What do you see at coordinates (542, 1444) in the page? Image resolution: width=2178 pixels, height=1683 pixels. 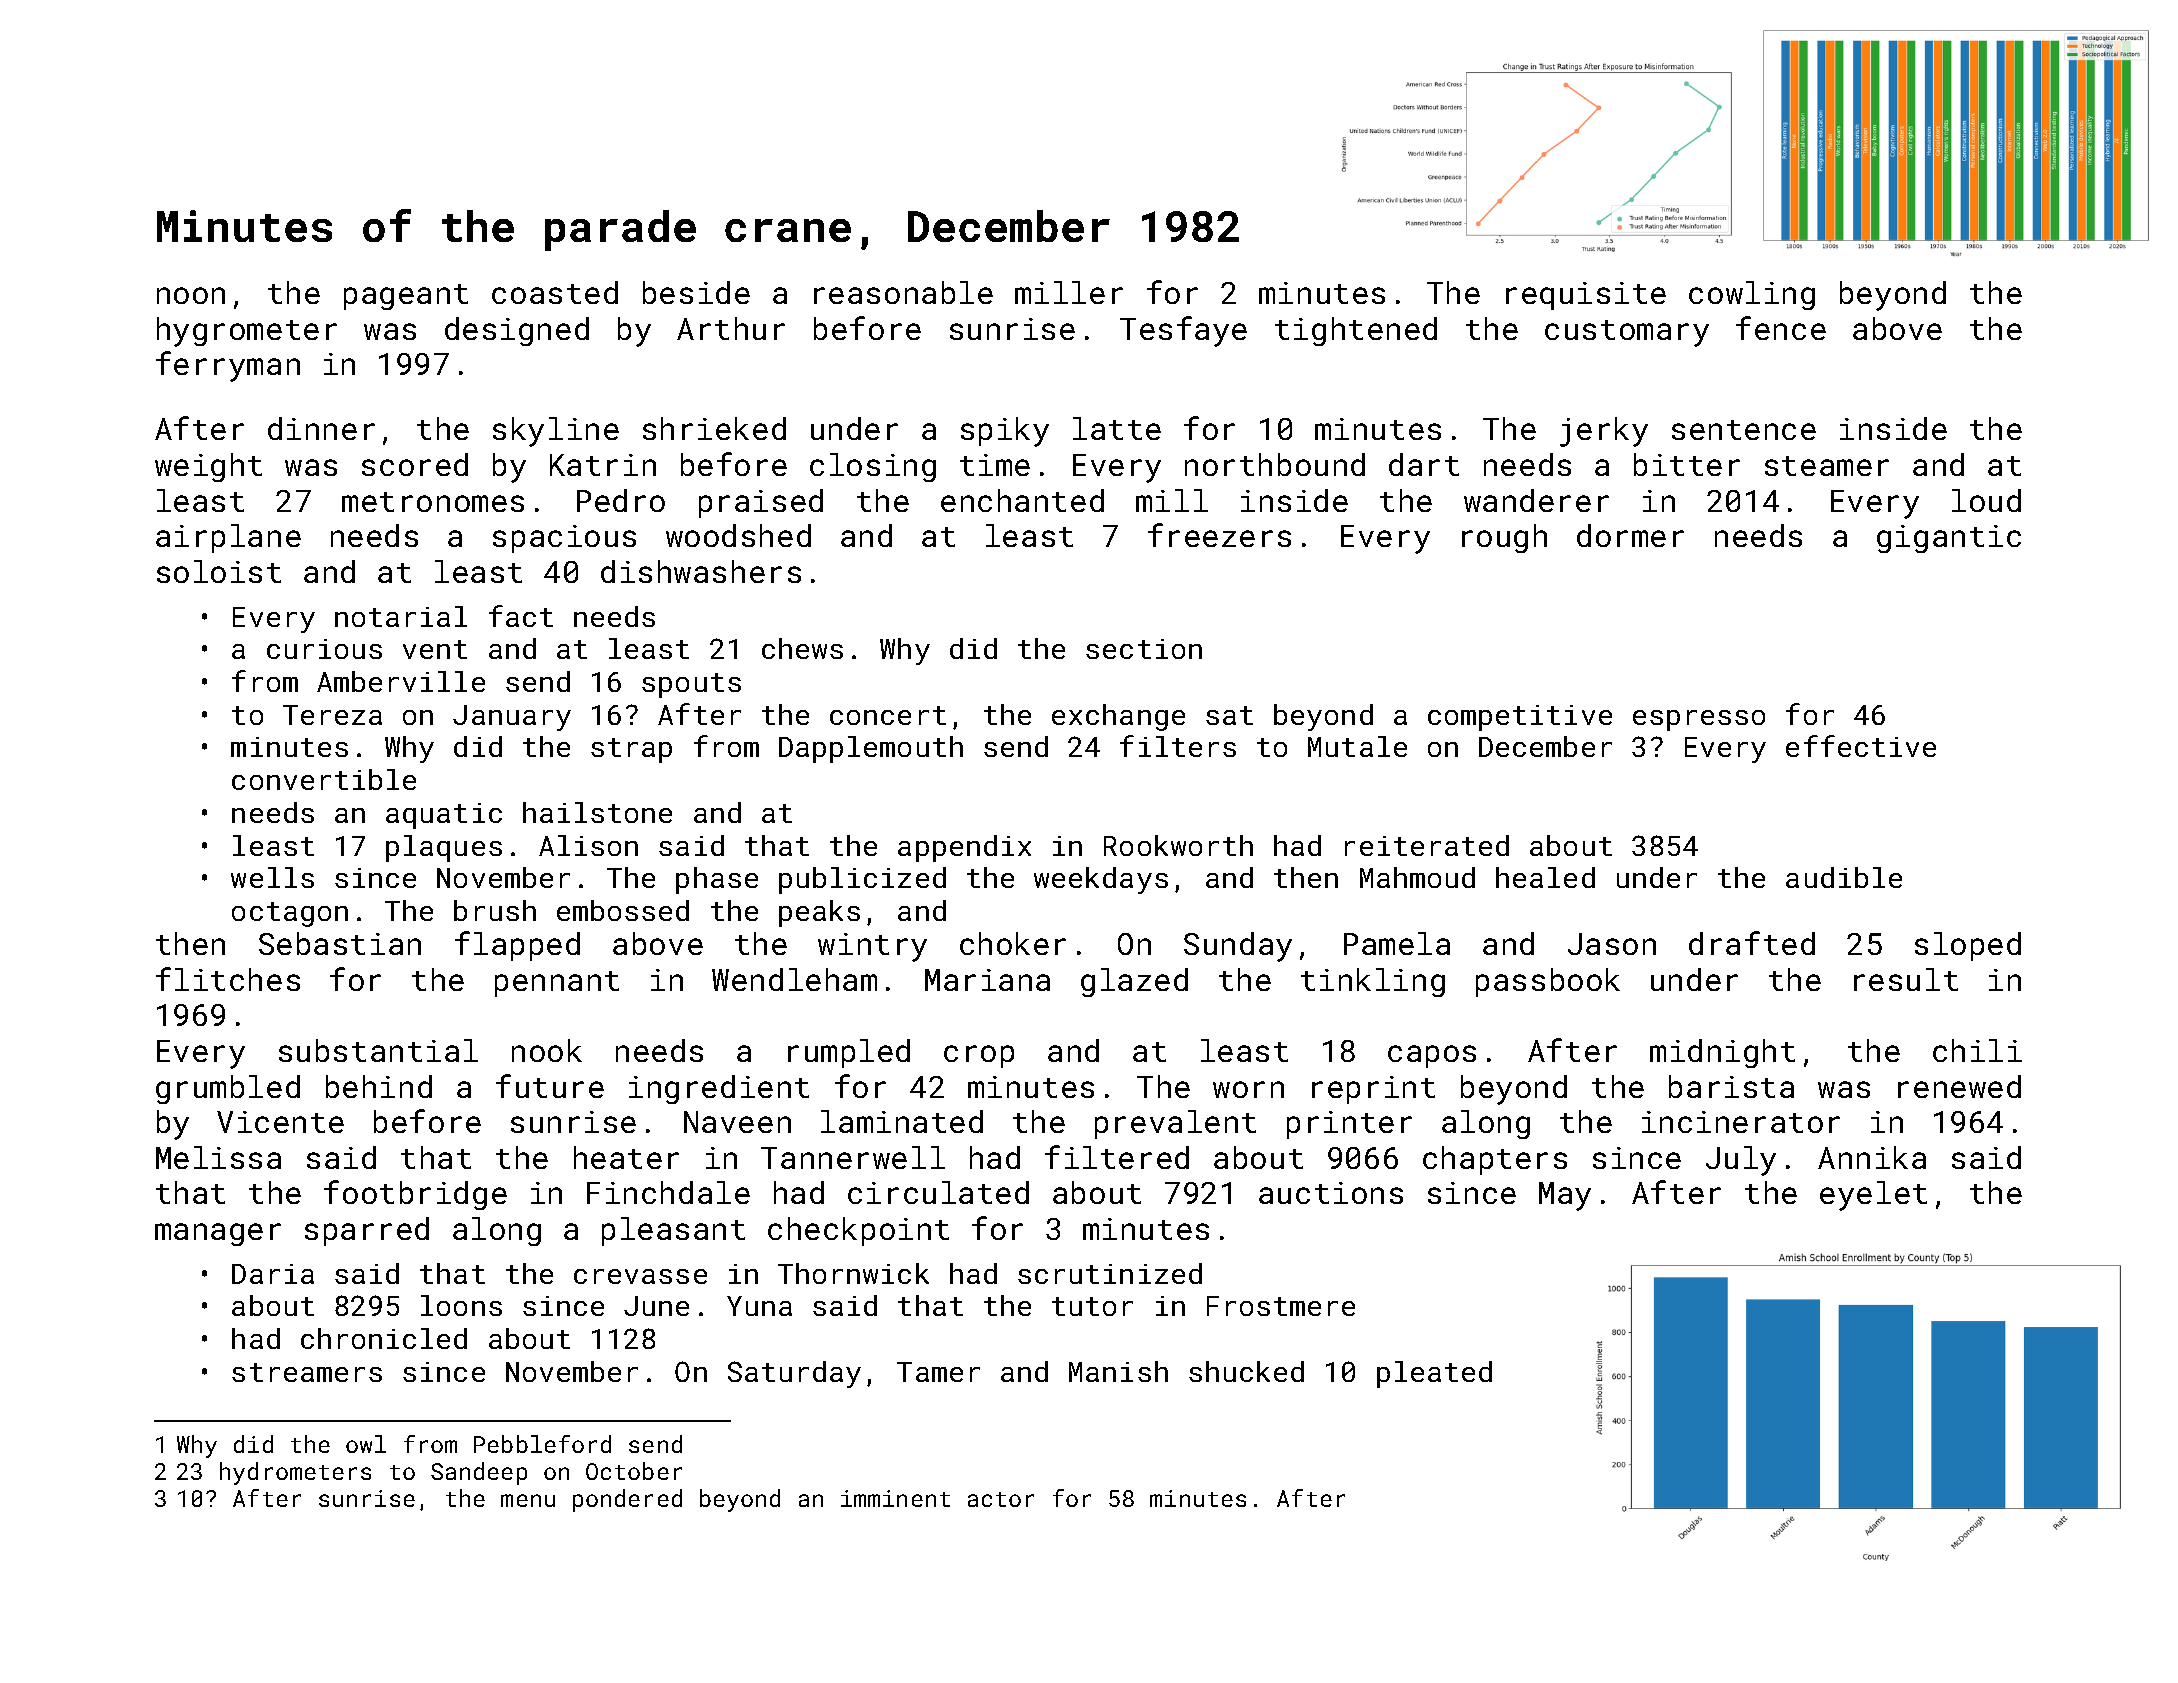 I see `Pebbleford` at bounding box center [542, 1444].
